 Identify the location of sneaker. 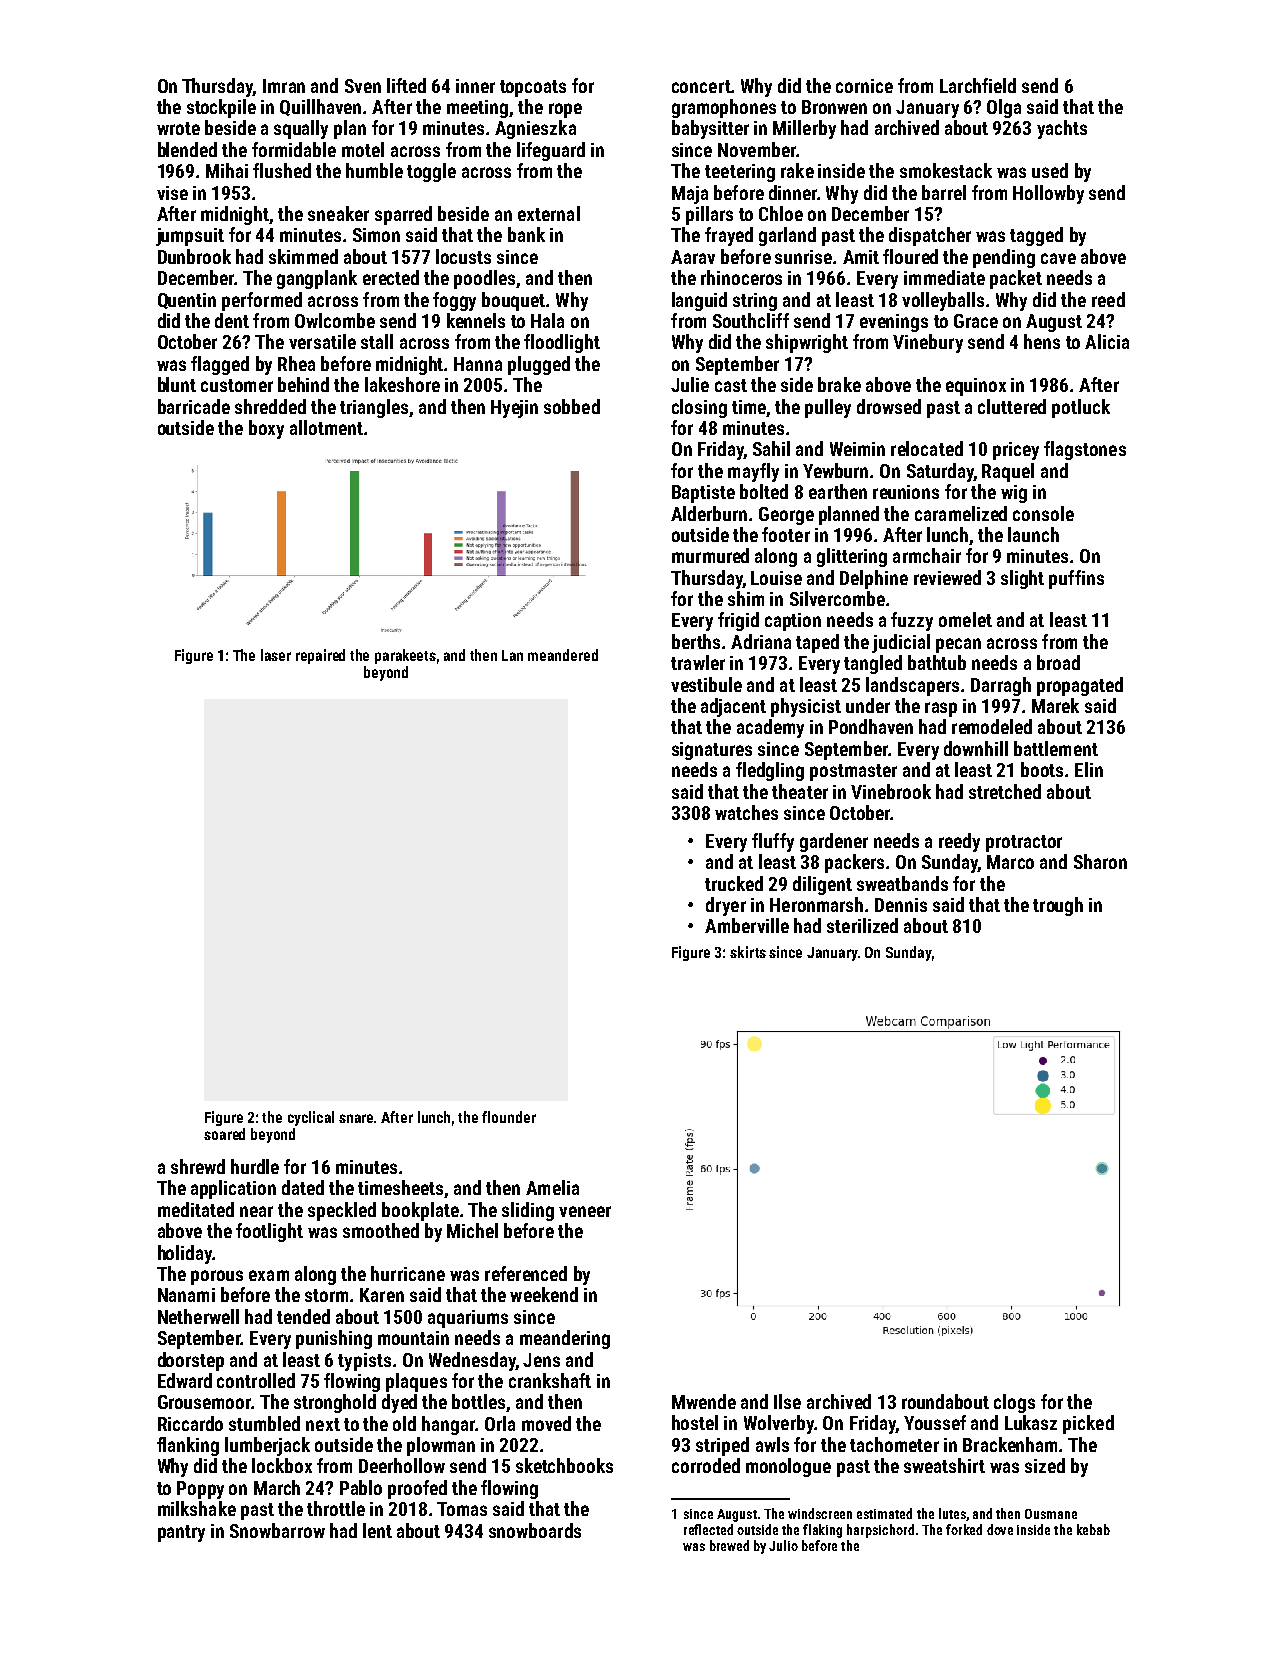
(338, 213).
